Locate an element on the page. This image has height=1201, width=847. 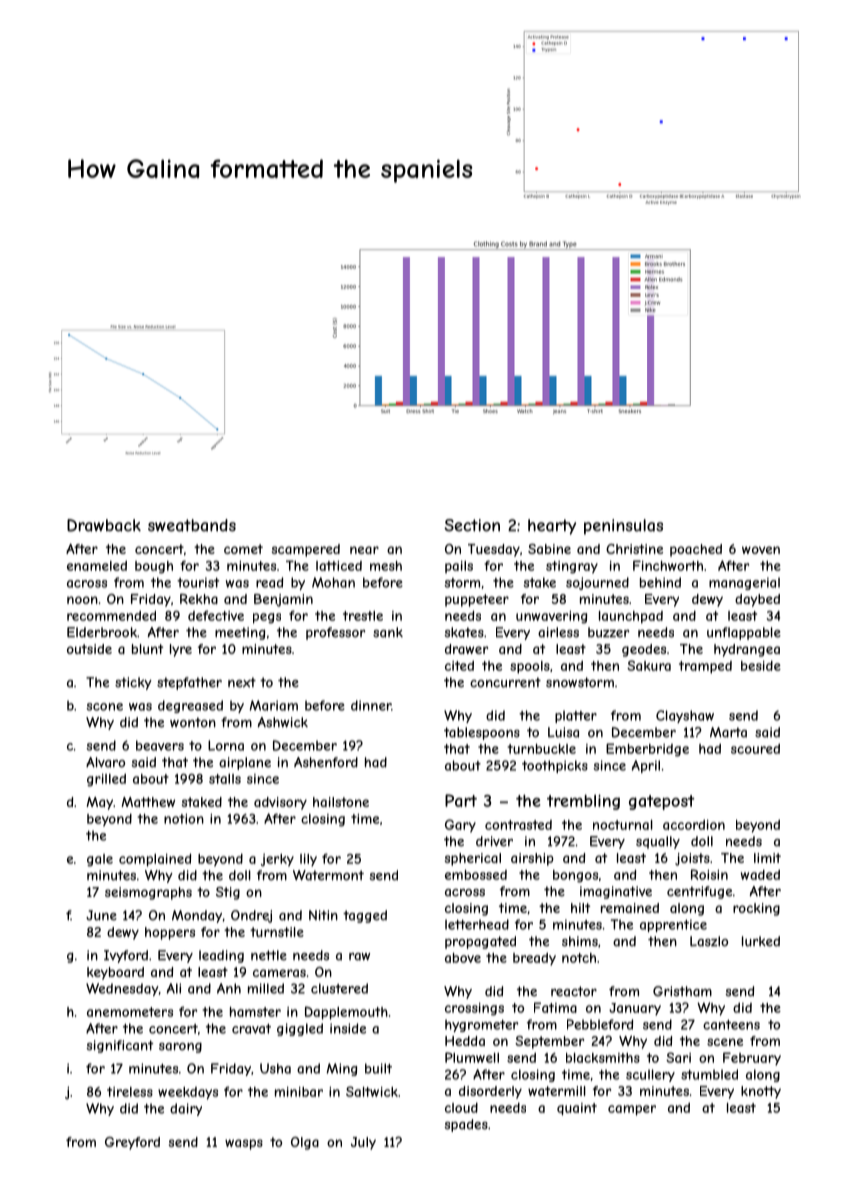
comet is located at coordinates (243, 549).
